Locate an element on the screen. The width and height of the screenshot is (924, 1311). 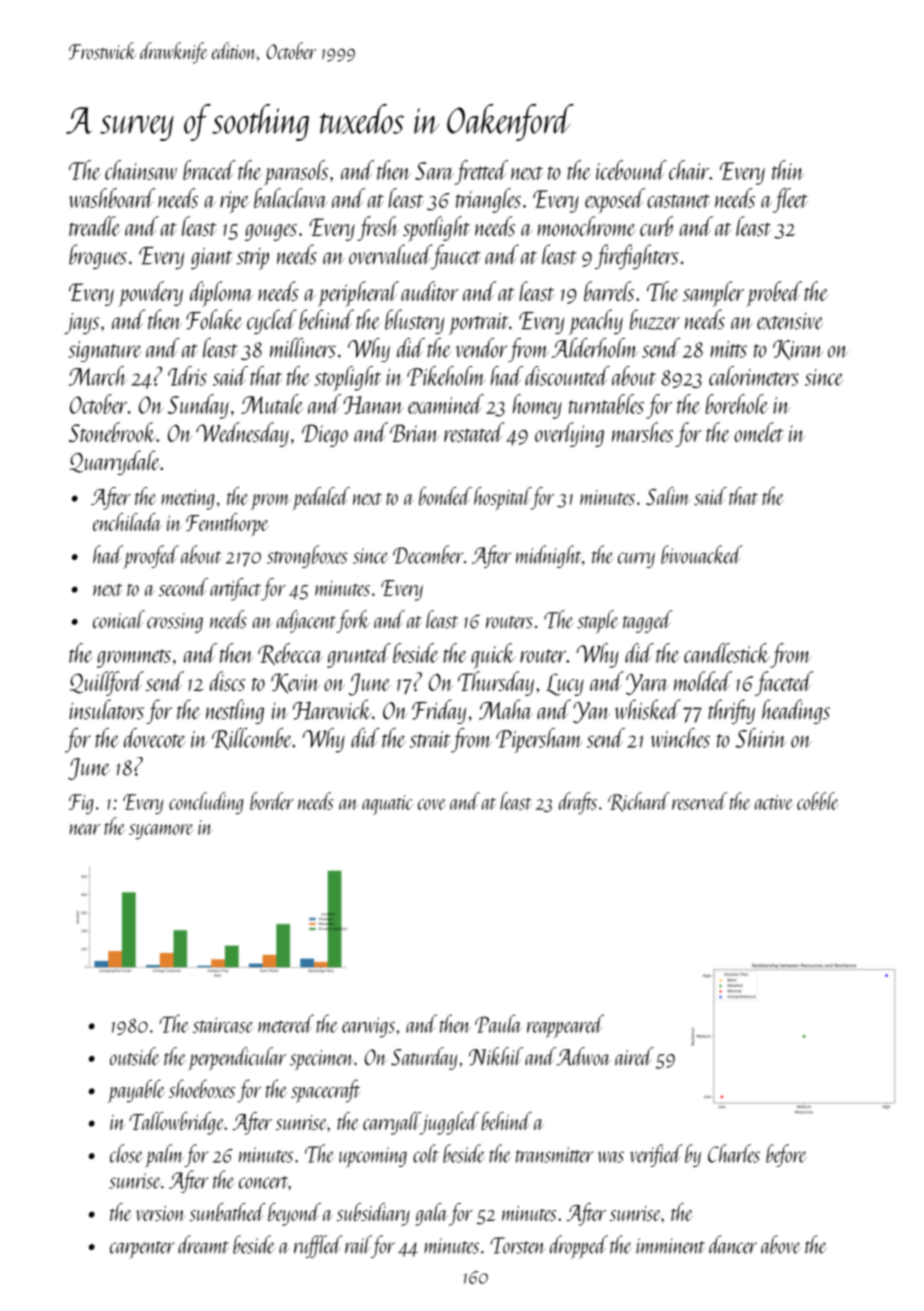
pedaled is located at coordinates (321, 499).
